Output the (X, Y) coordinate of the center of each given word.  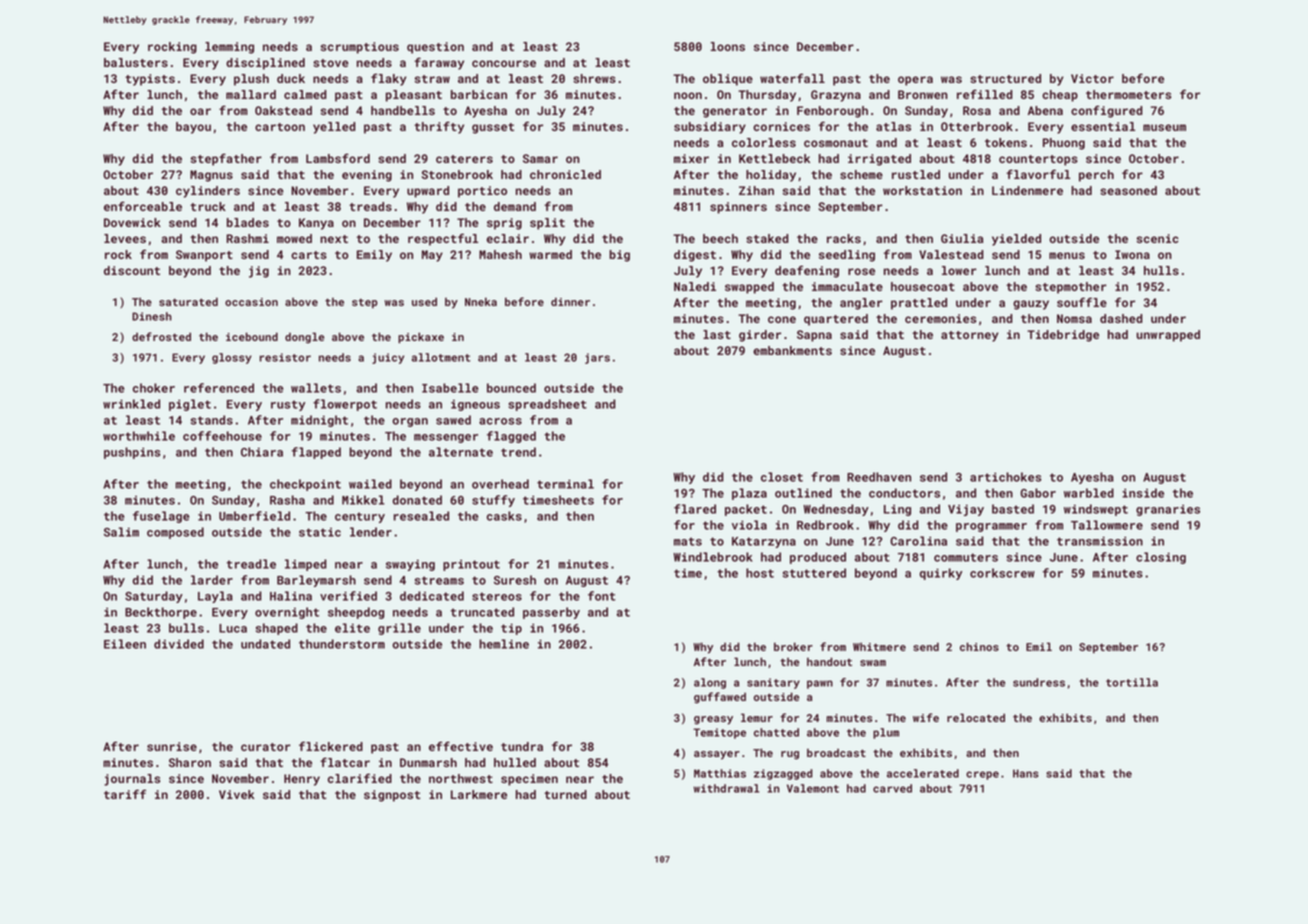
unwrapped (1168, 336)
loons (728, 46)
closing (1161, 558)
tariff (125, 794)
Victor (1092, 78)
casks (504, 516)
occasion (251, 302)
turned (565, 794)
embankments (792, 350)
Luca (233, 628)
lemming (229, 48)
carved (892, 788)
